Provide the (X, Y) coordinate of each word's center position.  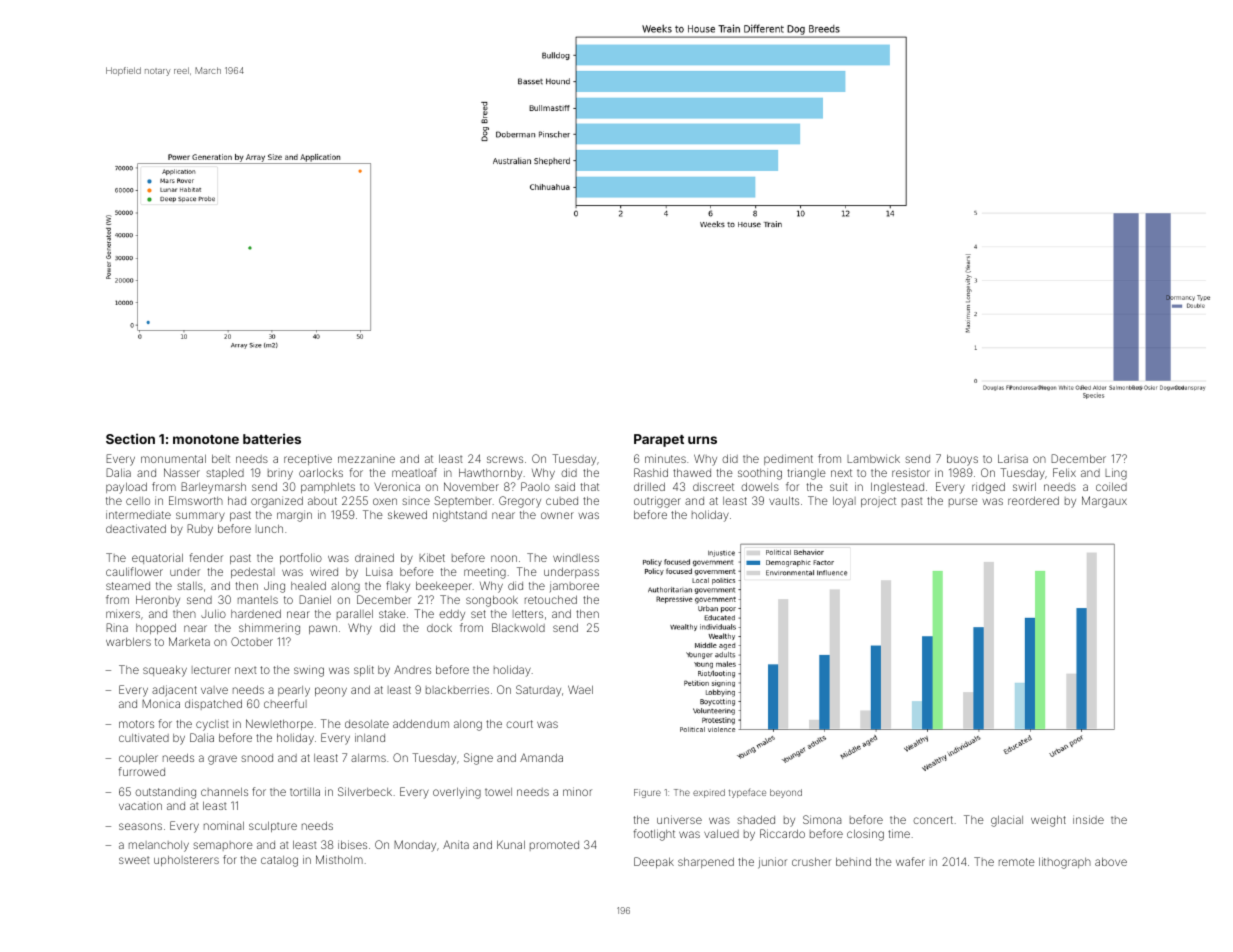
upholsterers (186, 860)
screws (505, 459)
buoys (962, 460)
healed (308, 585)
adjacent (174, 691)
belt (221, 458)
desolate (367, 724)
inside (1088, 819)
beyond (786, 793)
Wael (580, 689)
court (519, 724)
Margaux (1104, 502)
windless (576, 557)
